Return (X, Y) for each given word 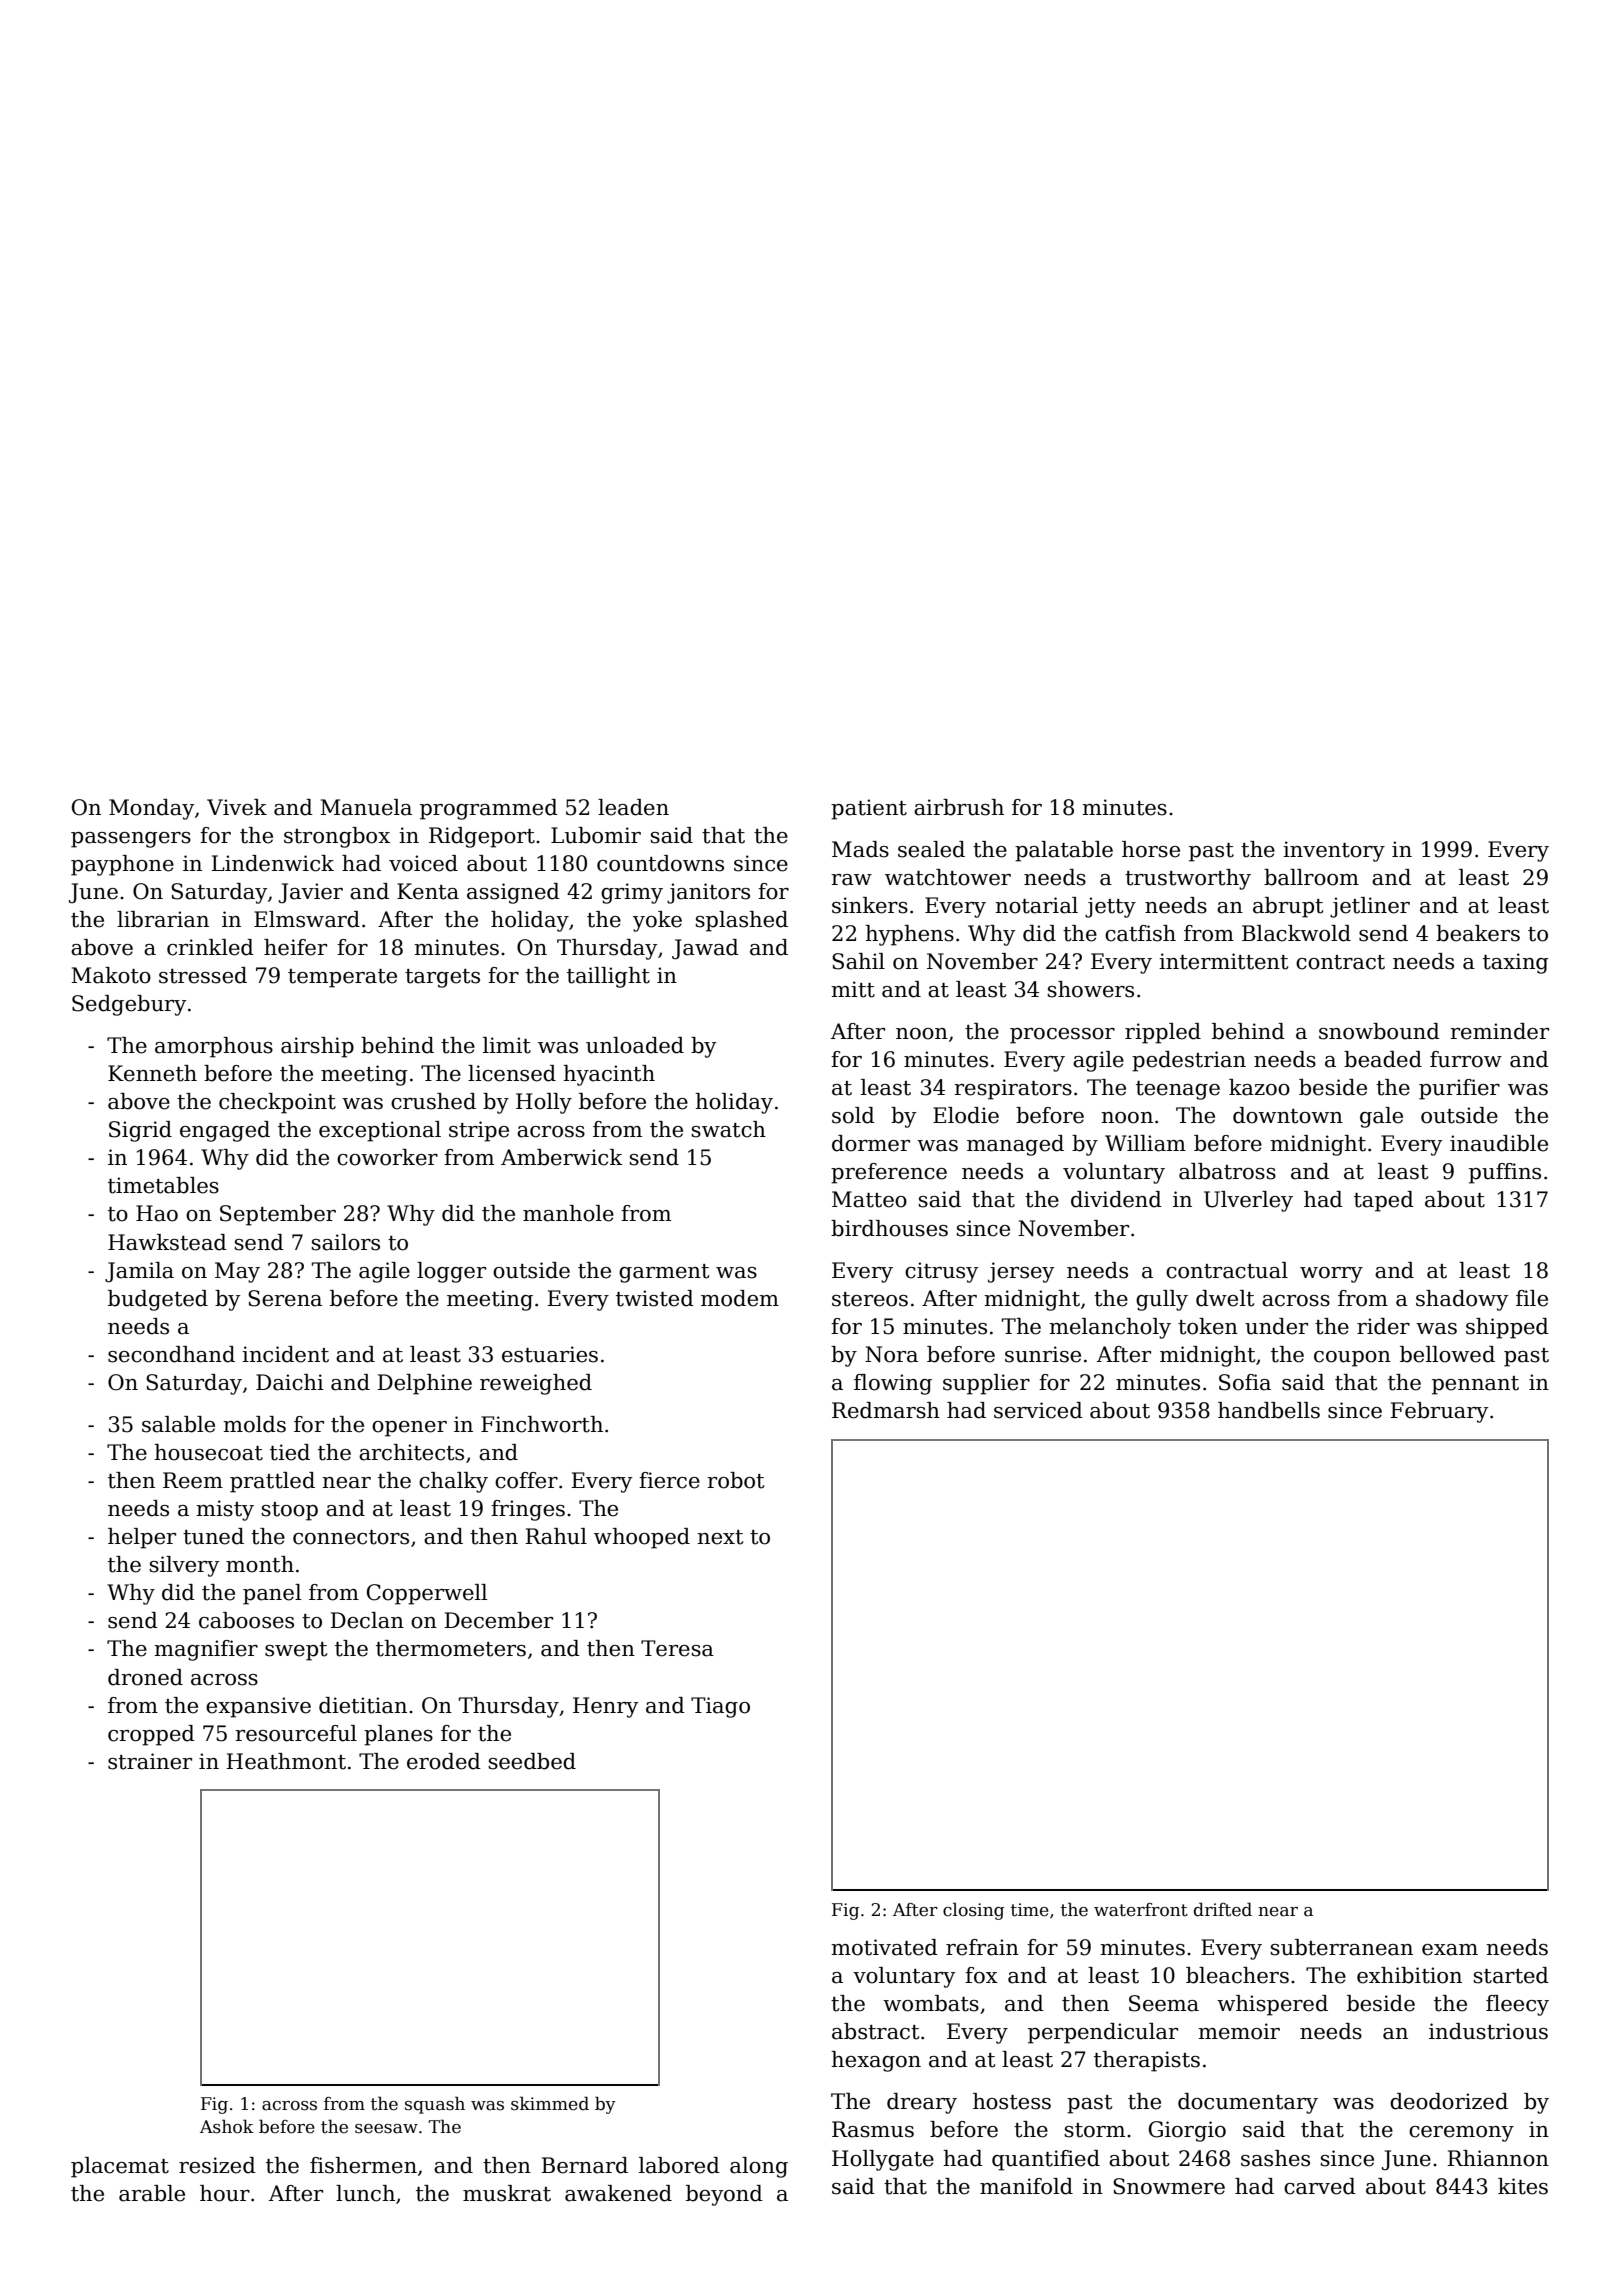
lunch (365, 2193)
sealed (931, 849)
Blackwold (1296, 933)
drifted (1223, 1909)
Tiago (720, 1707)
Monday (151, 809)
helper (142, 1538)
